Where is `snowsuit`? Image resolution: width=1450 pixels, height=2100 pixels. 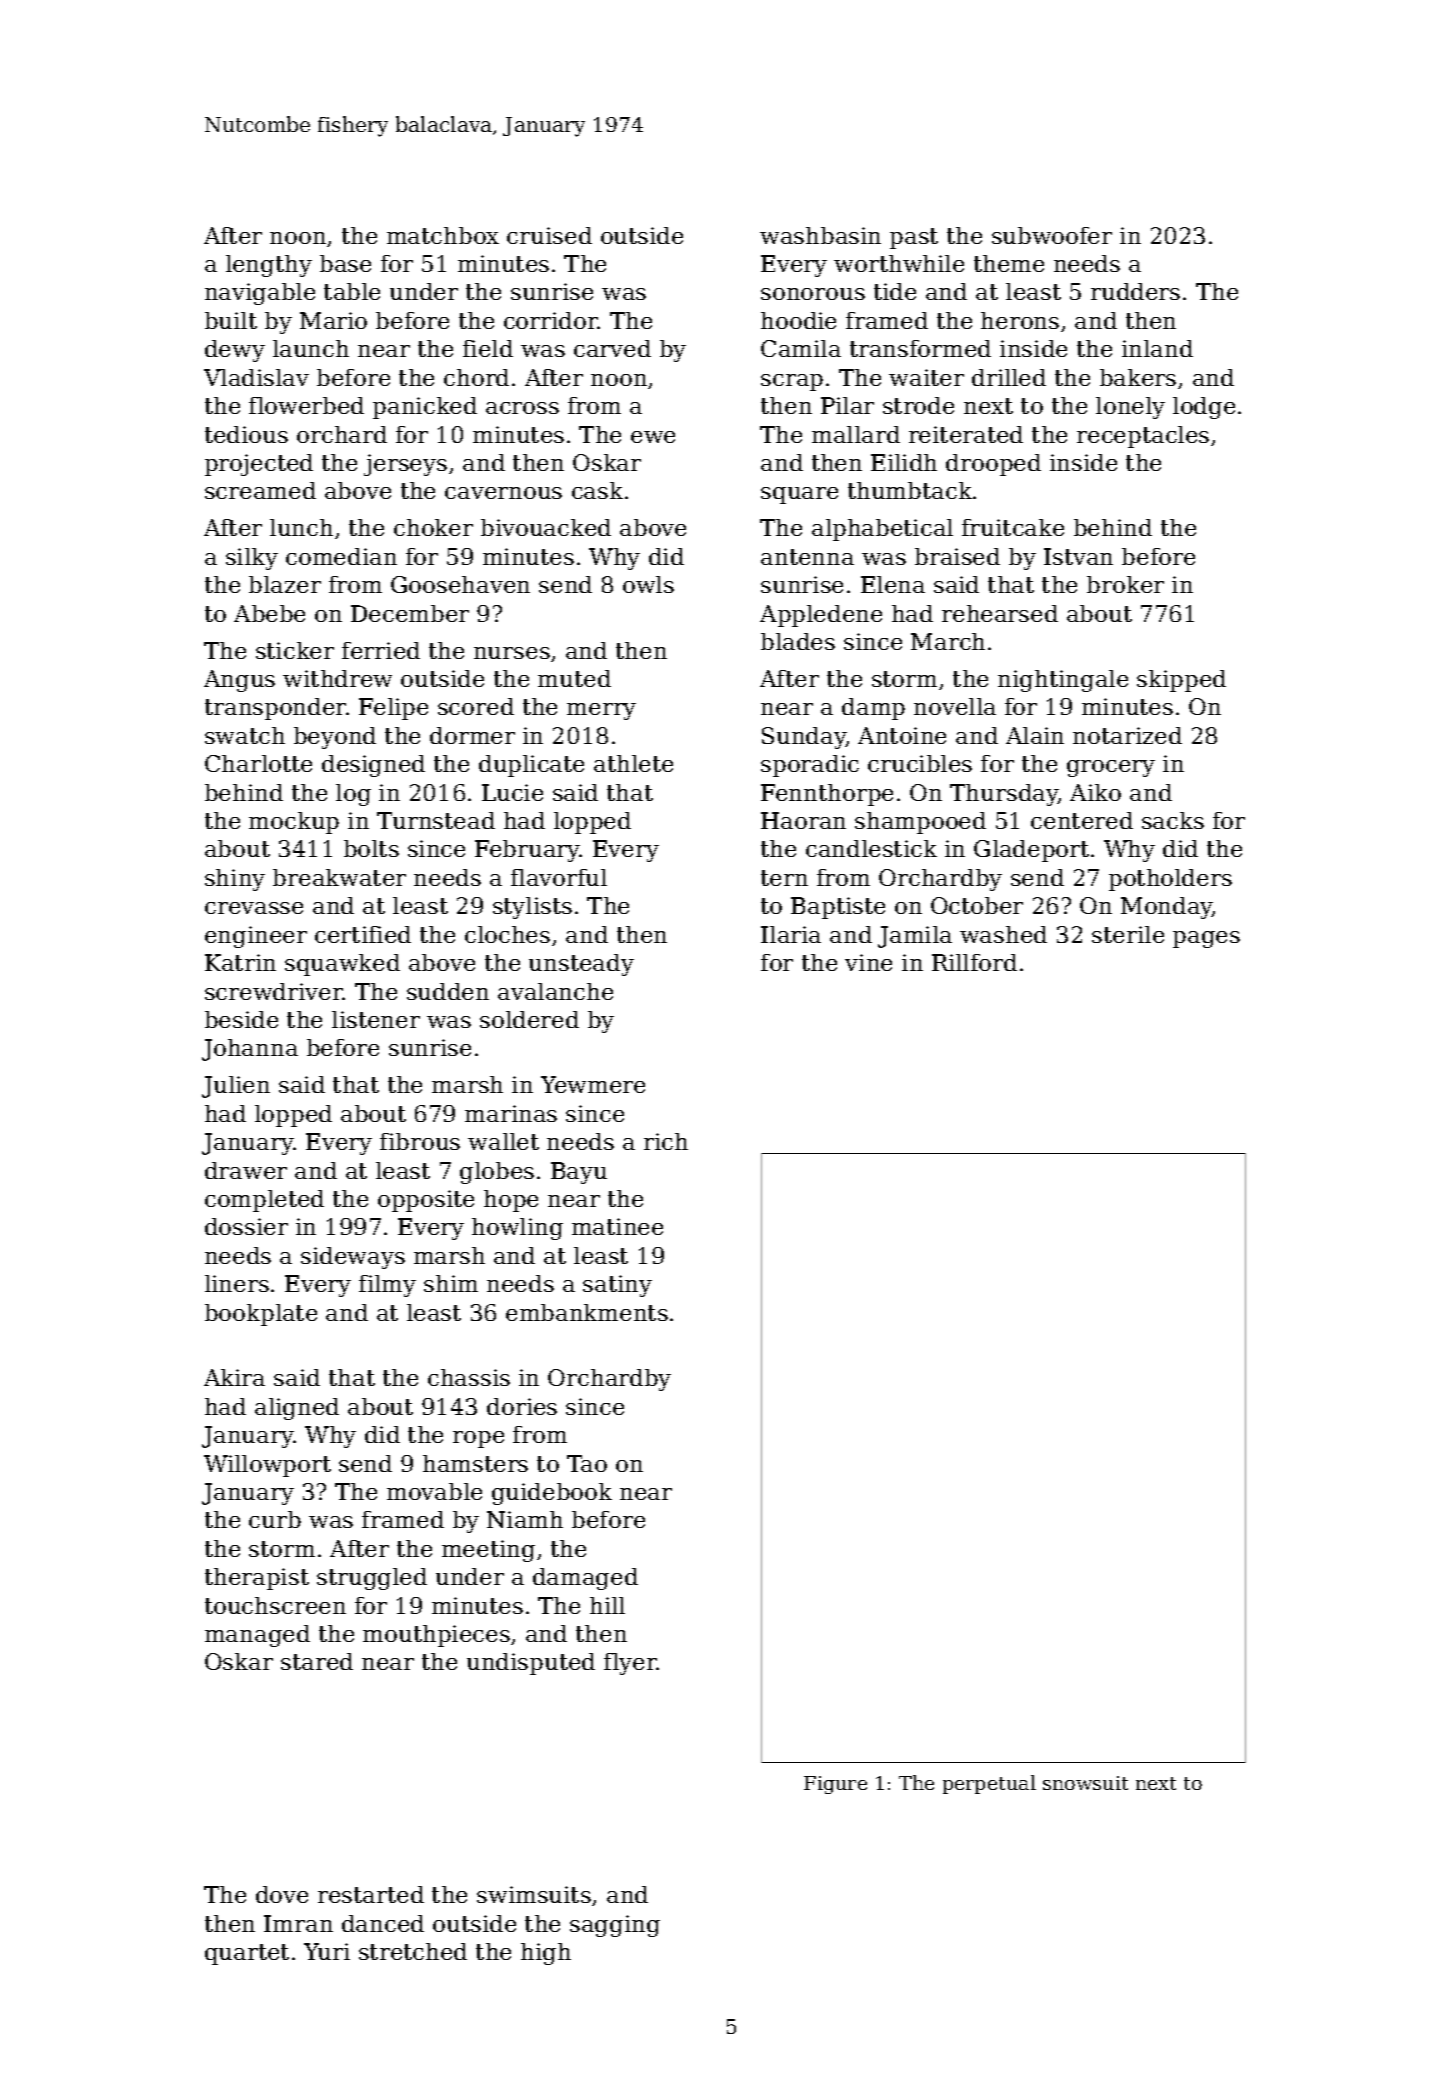 snowsuit is located at coordinates (1085, 1783).
